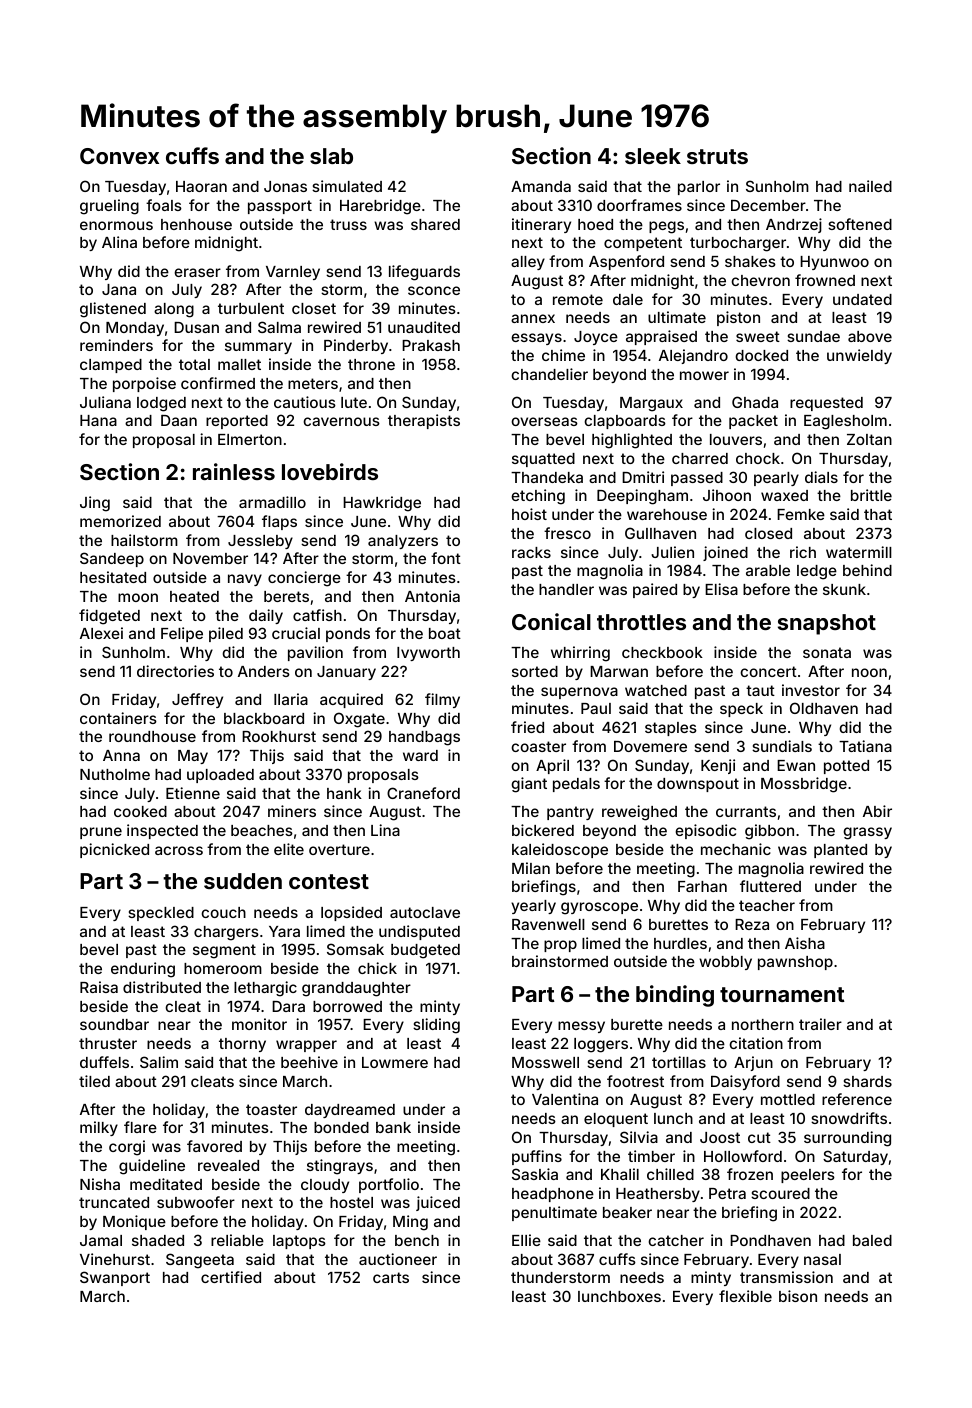 The width and height of the screenshot is (972, 1408). What do you see at coordinates (162, 987) in the screenshot?
I see `distributed` at bounding box center [162, 987].
